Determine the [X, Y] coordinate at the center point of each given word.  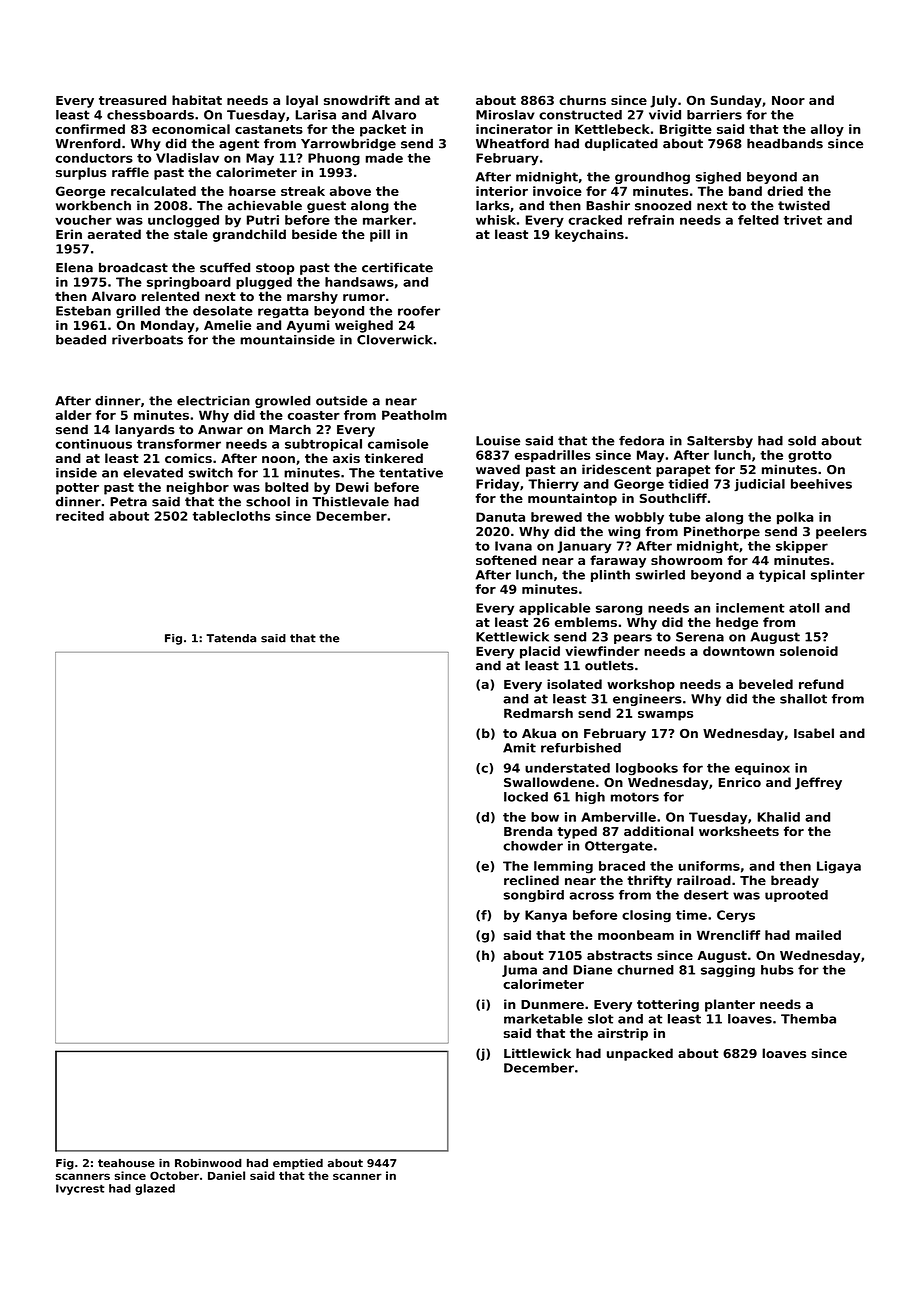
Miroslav [505, 115]
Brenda [528, 831]
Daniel [226, 1175]
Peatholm [414, 415]
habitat [197, 100]
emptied [298, 1164]
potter [77, 489]
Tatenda [231, 638]
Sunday [736, 101]
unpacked [640, 1054]
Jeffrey [818, 783]
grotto [810, 457]
